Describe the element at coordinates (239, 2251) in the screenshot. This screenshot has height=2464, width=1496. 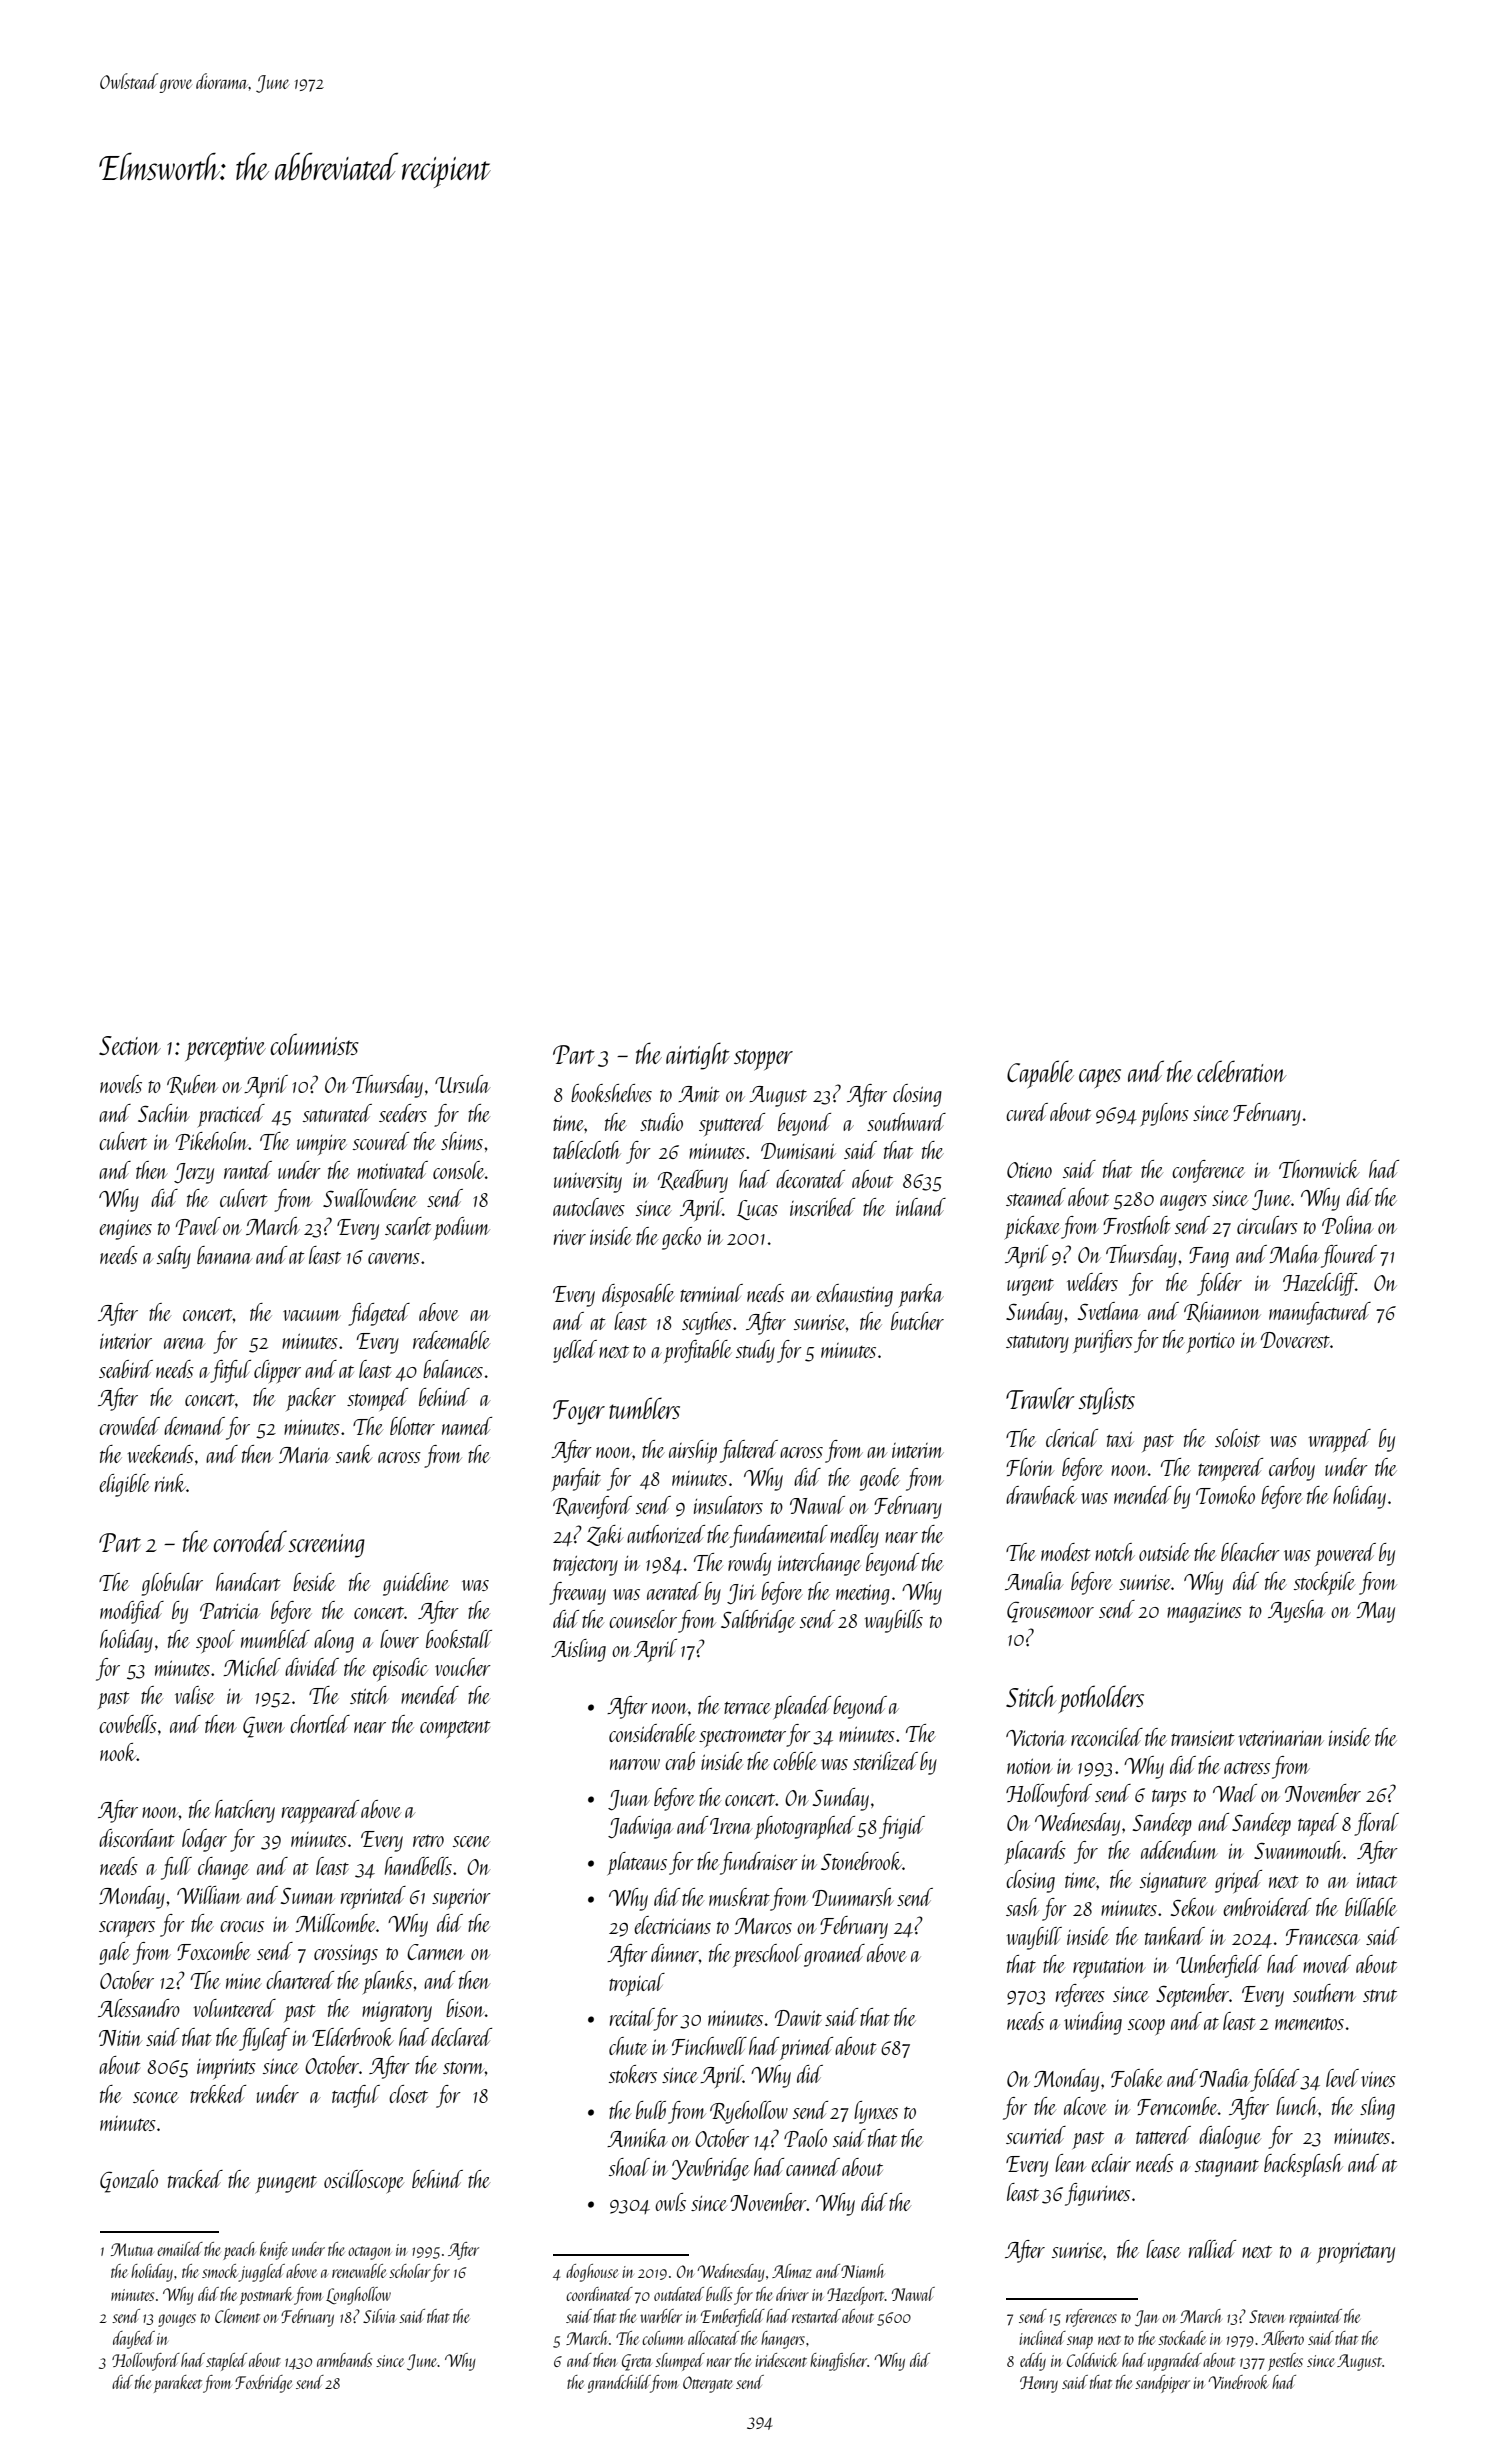
I see `peach` at that location.
